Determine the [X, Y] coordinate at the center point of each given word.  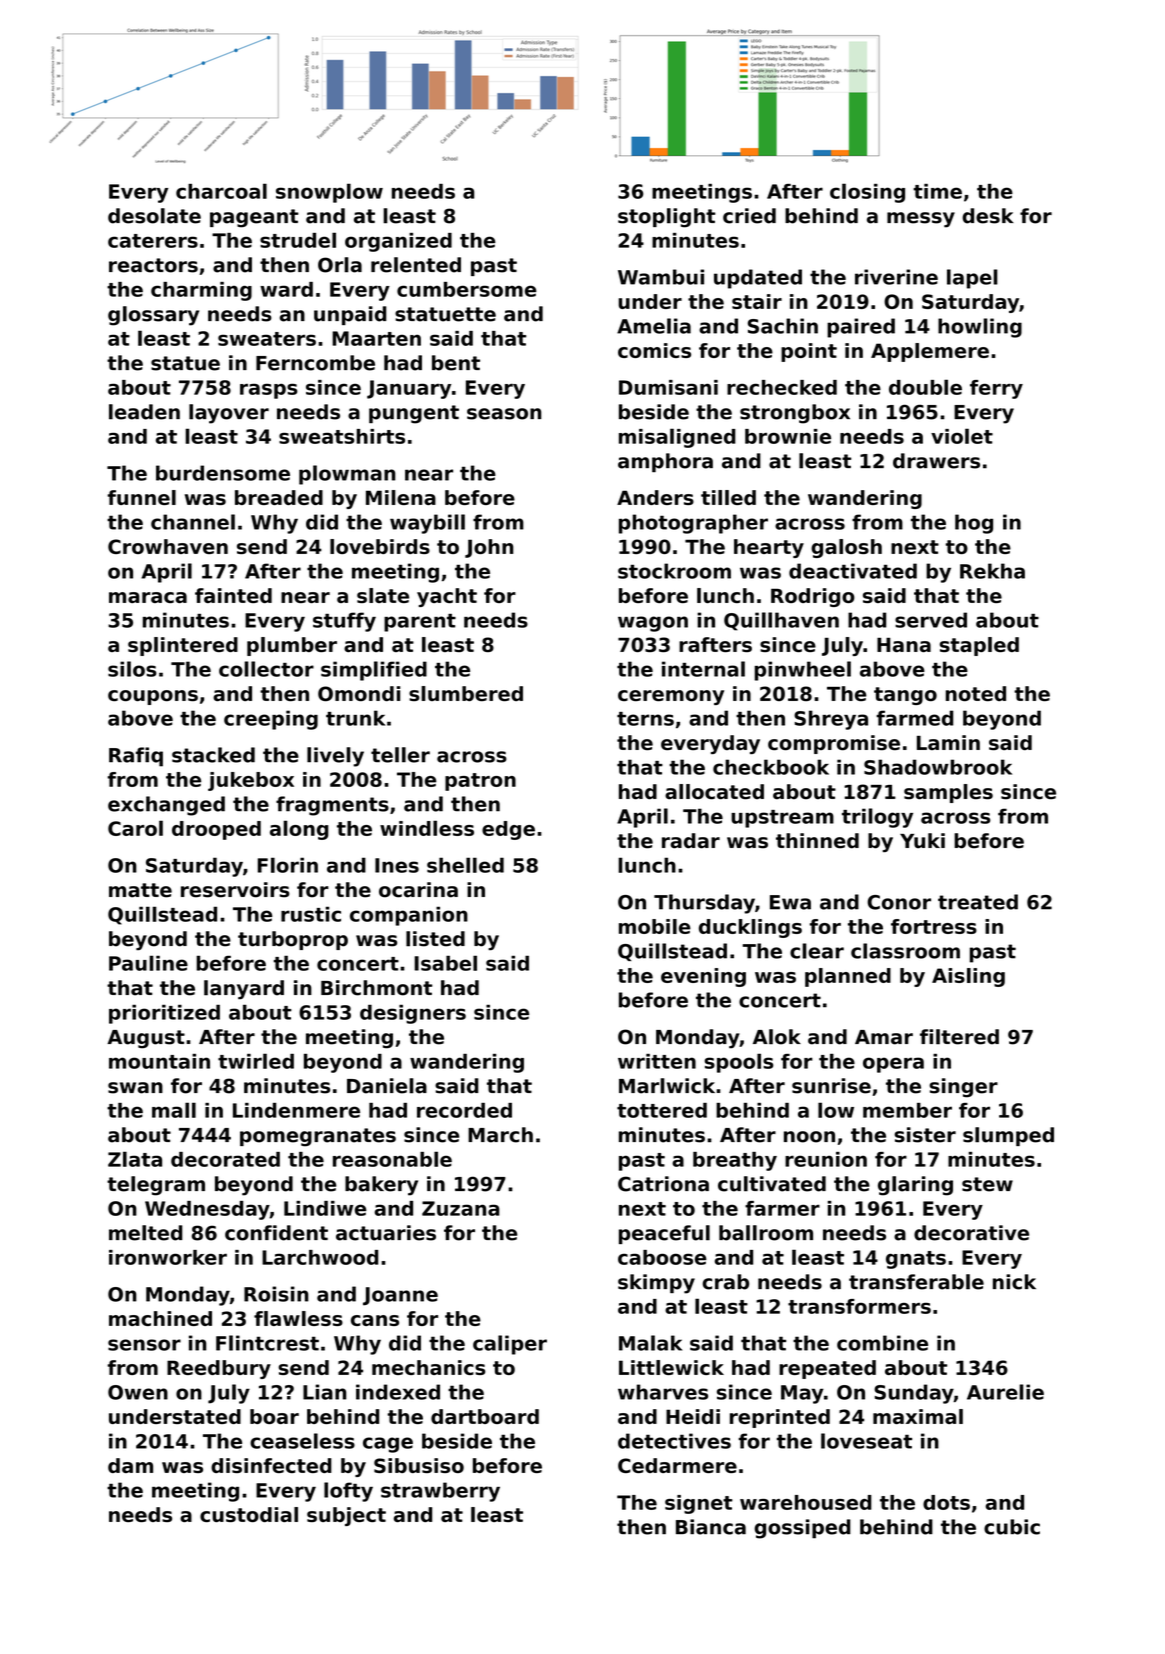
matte [140, 890]
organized [398, 242]
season [504, 414]
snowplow [329, 193]
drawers [936, 461]
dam [130, 1465]
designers [413, 1014]
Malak [650, 1343]
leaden [144, 412]
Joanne [400, 1296]
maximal [918, 1416]
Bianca [711, 1527]
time [937, 191]
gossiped [802, 1529]
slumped [1008, 1136]
